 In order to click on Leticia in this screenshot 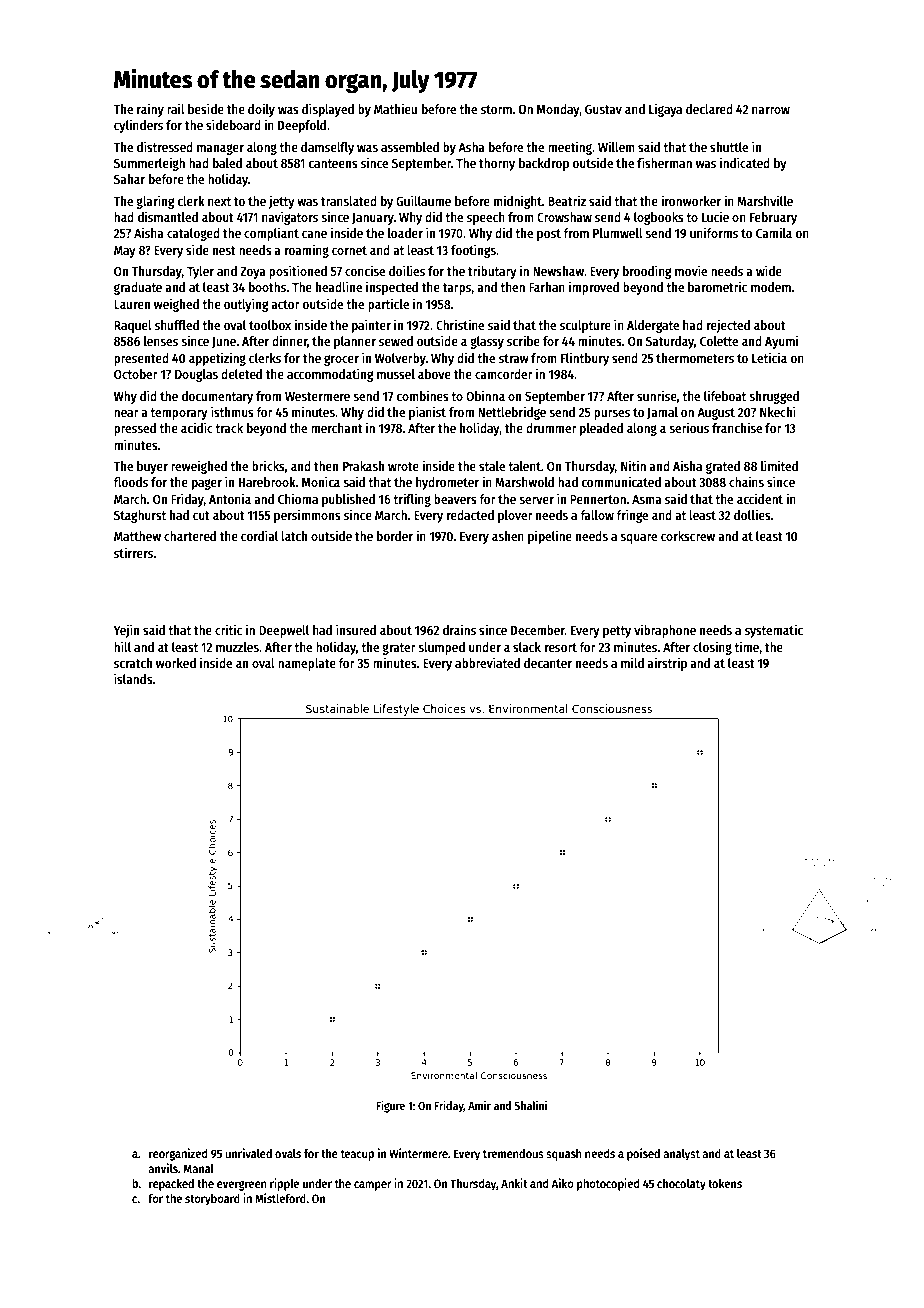, I will do `click(769, 357)`.
